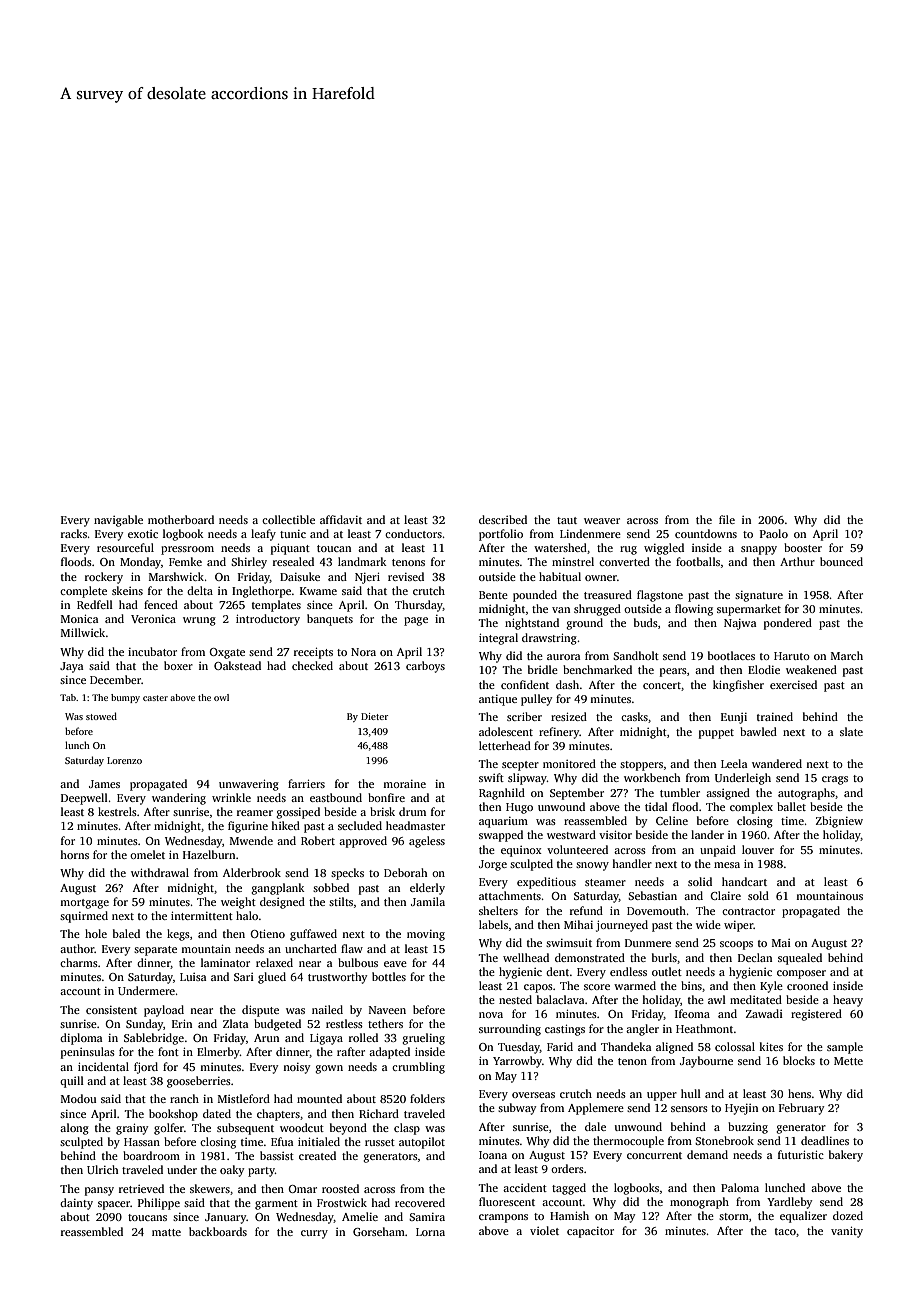 This image has height=1308, width=924. What do you see at coordinates (727, 519) in the image?
I see `file` at bounding box center [727, 519].
